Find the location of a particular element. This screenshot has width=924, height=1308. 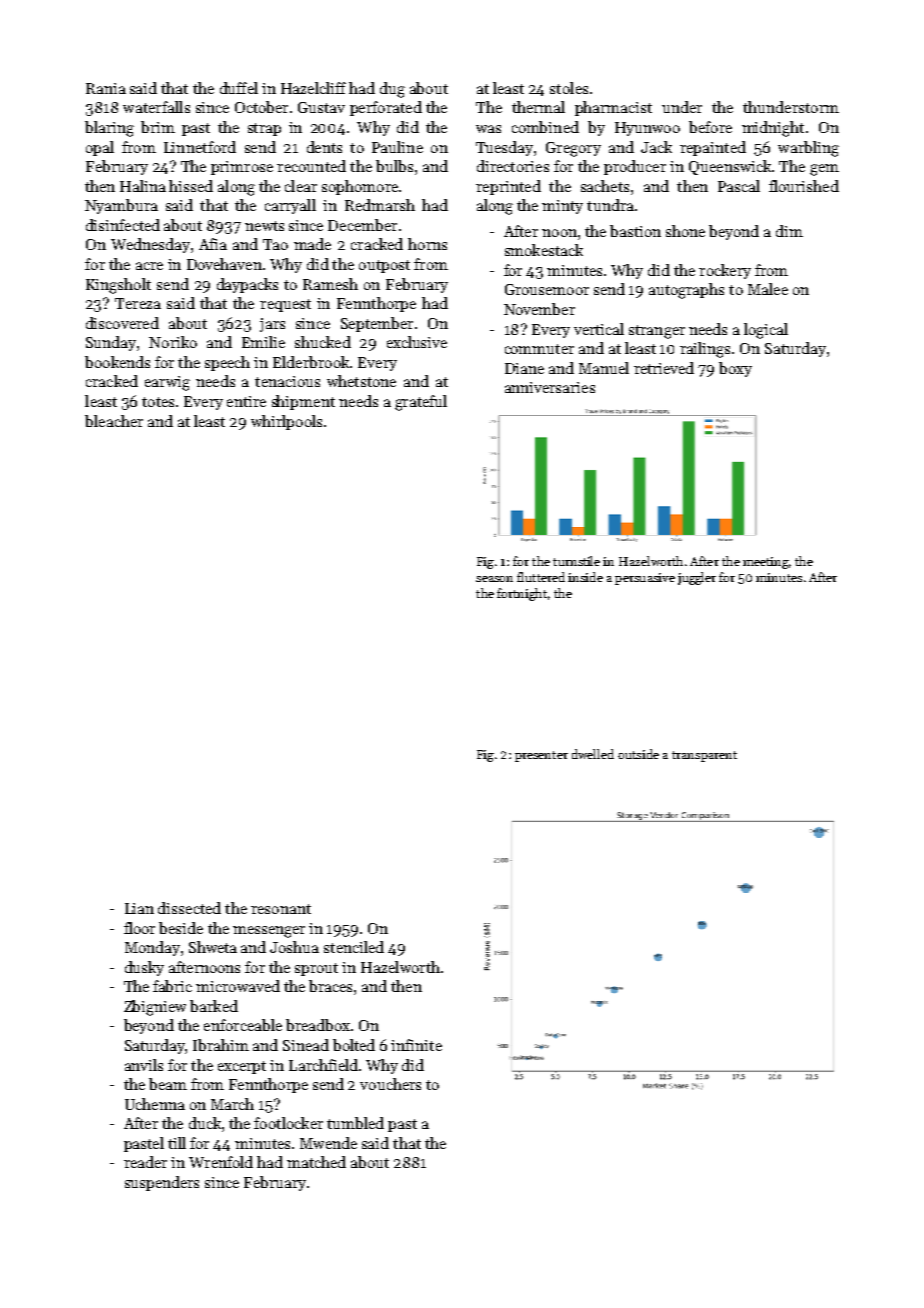

season is located at coordinates (494, 579).
